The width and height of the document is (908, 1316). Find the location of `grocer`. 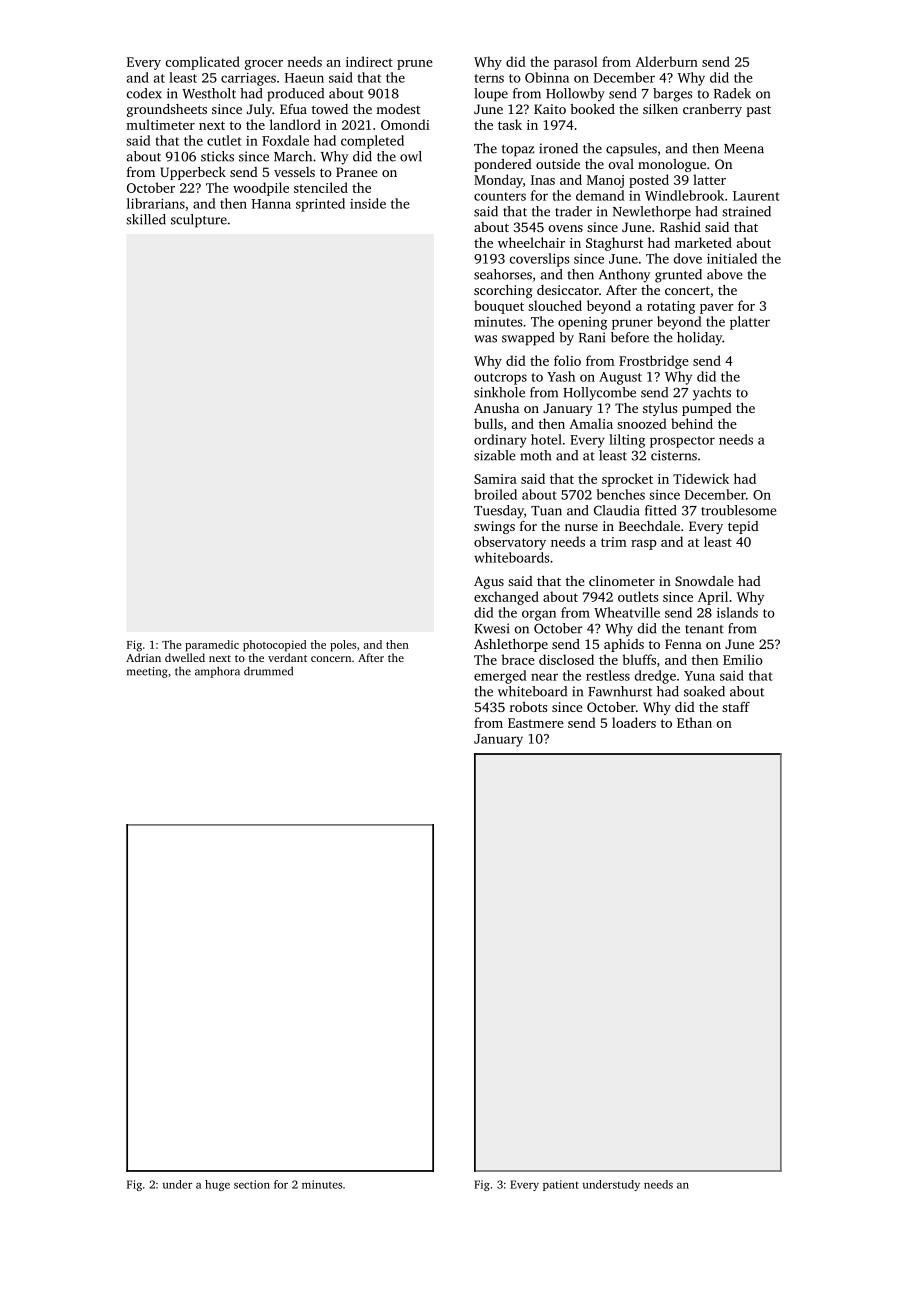

grocer is located at coordinates (264, 65).
